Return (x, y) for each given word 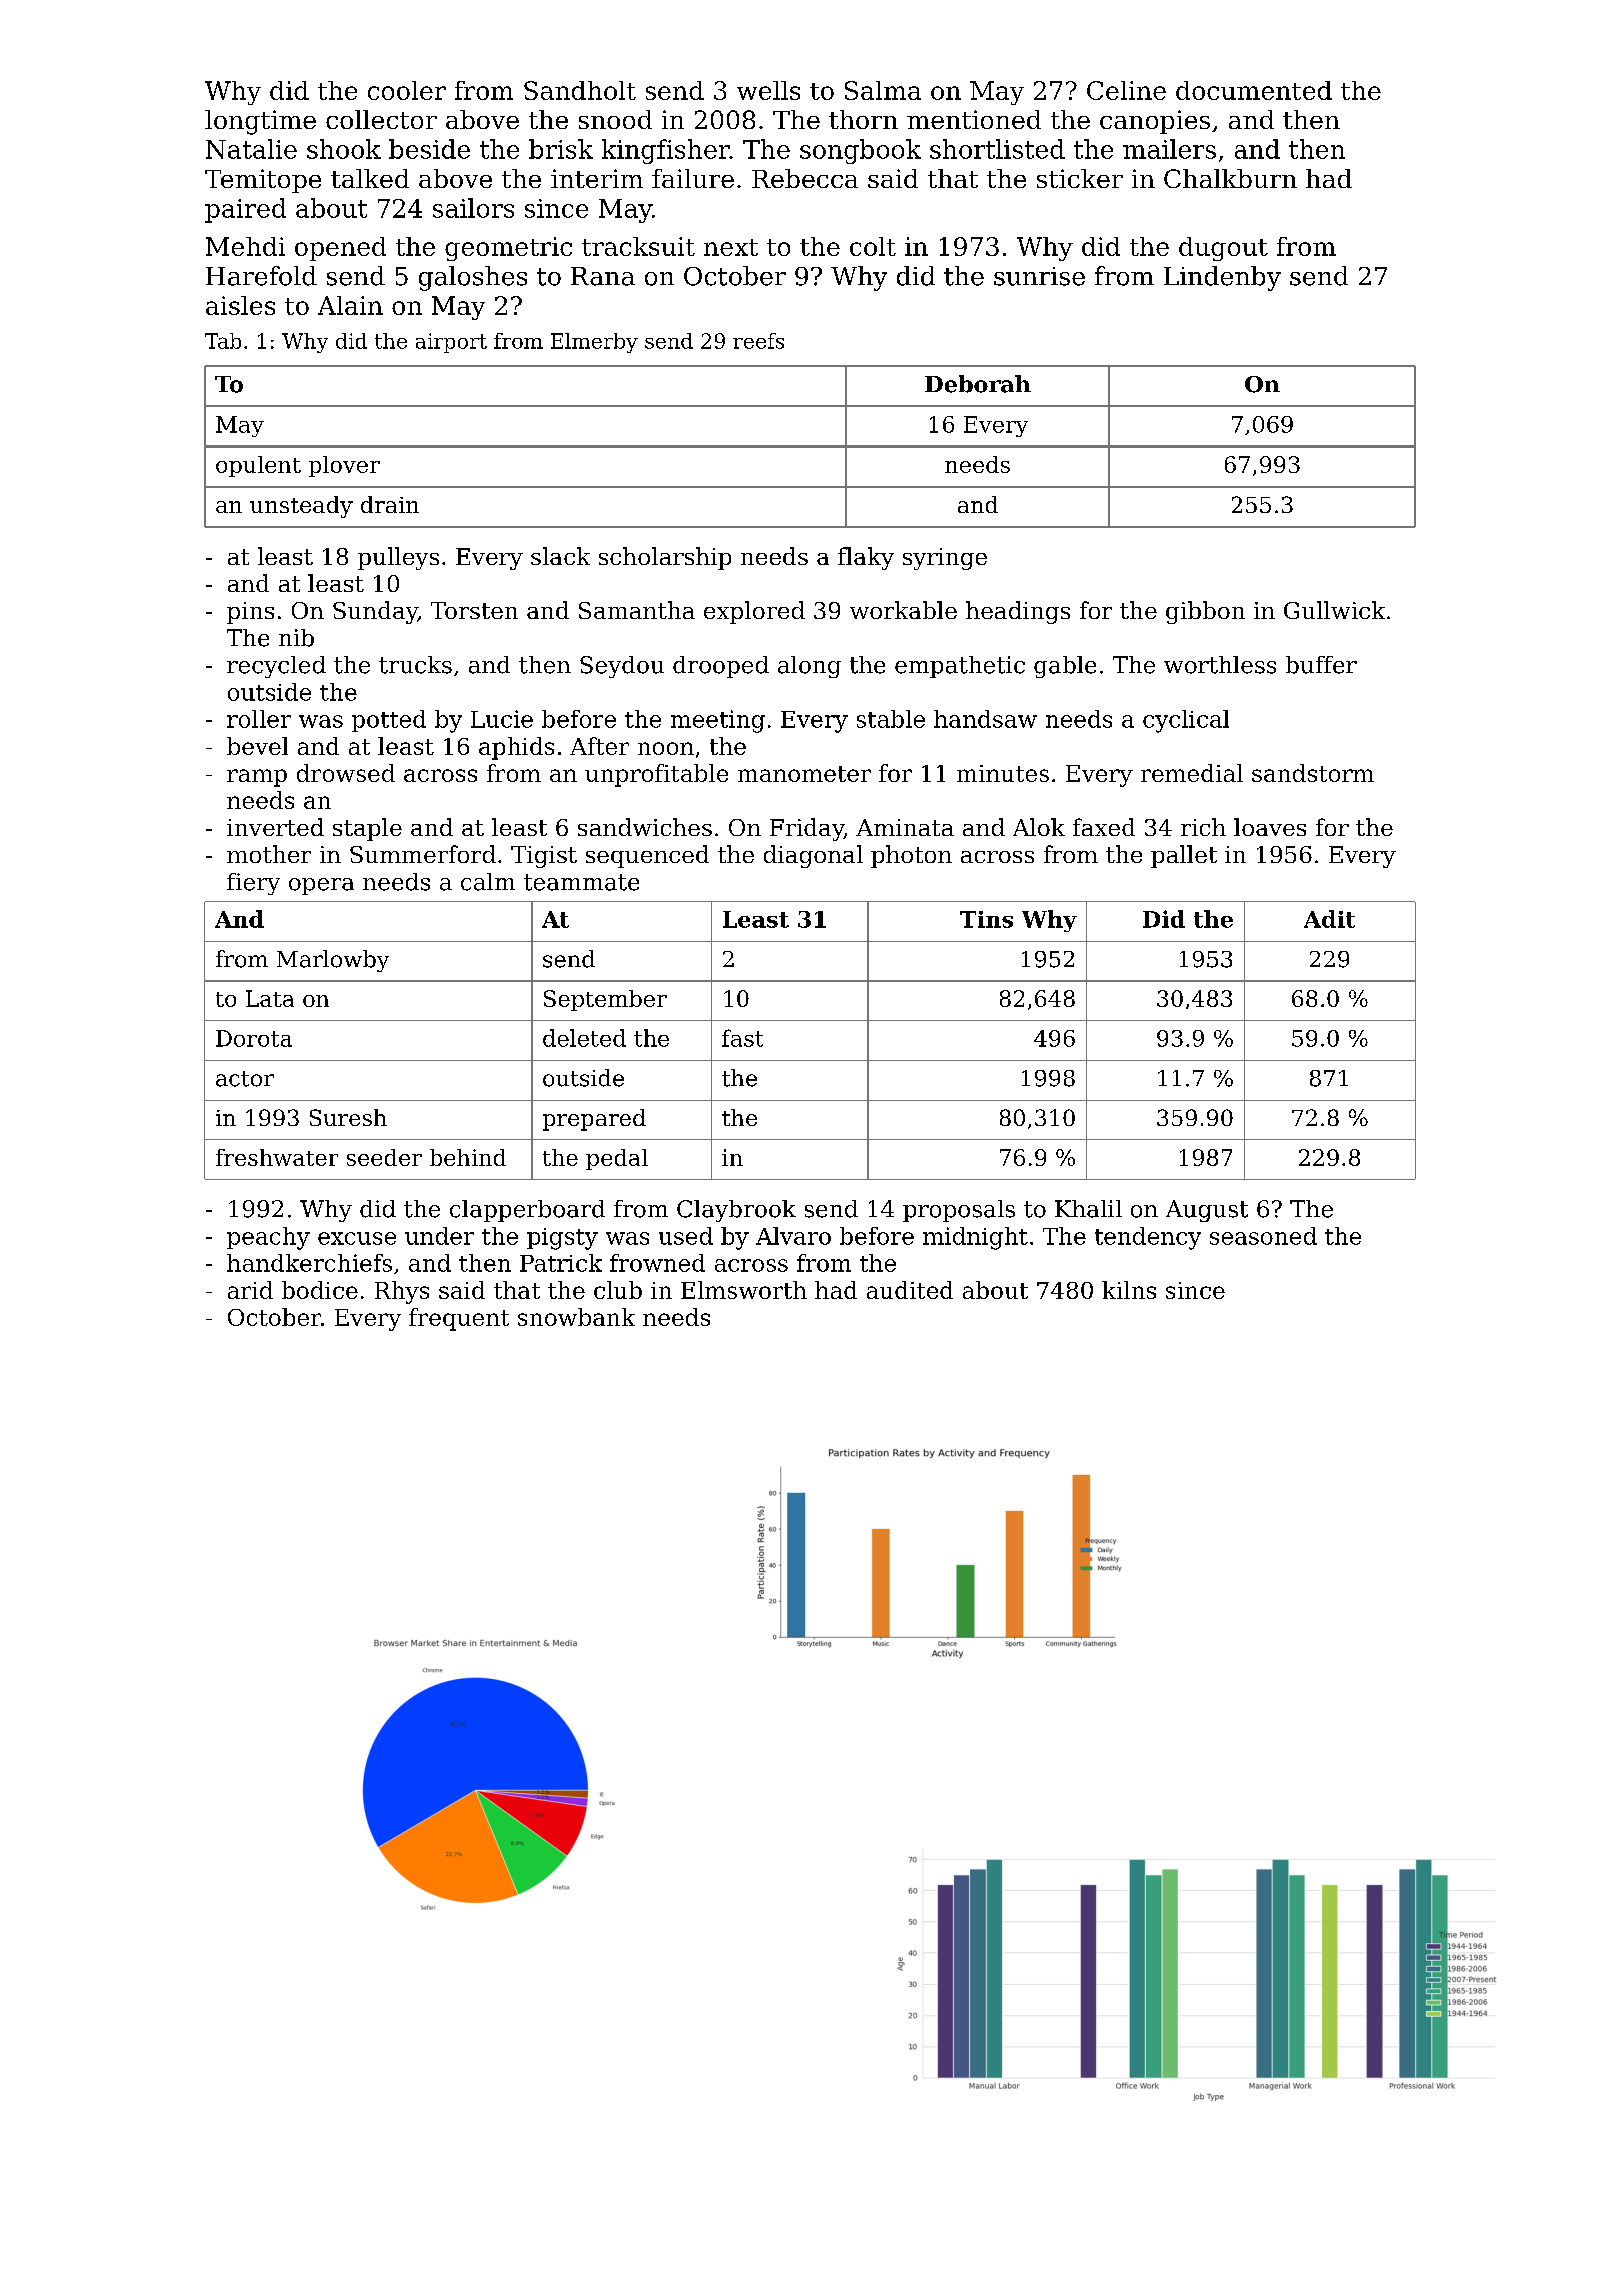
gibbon (1205, 612)
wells (768, 90)
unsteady (301, 507)
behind (468, 1157)
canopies (1155, 122)
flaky (866, 558)
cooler (407, 90)
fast (742, 1038)
